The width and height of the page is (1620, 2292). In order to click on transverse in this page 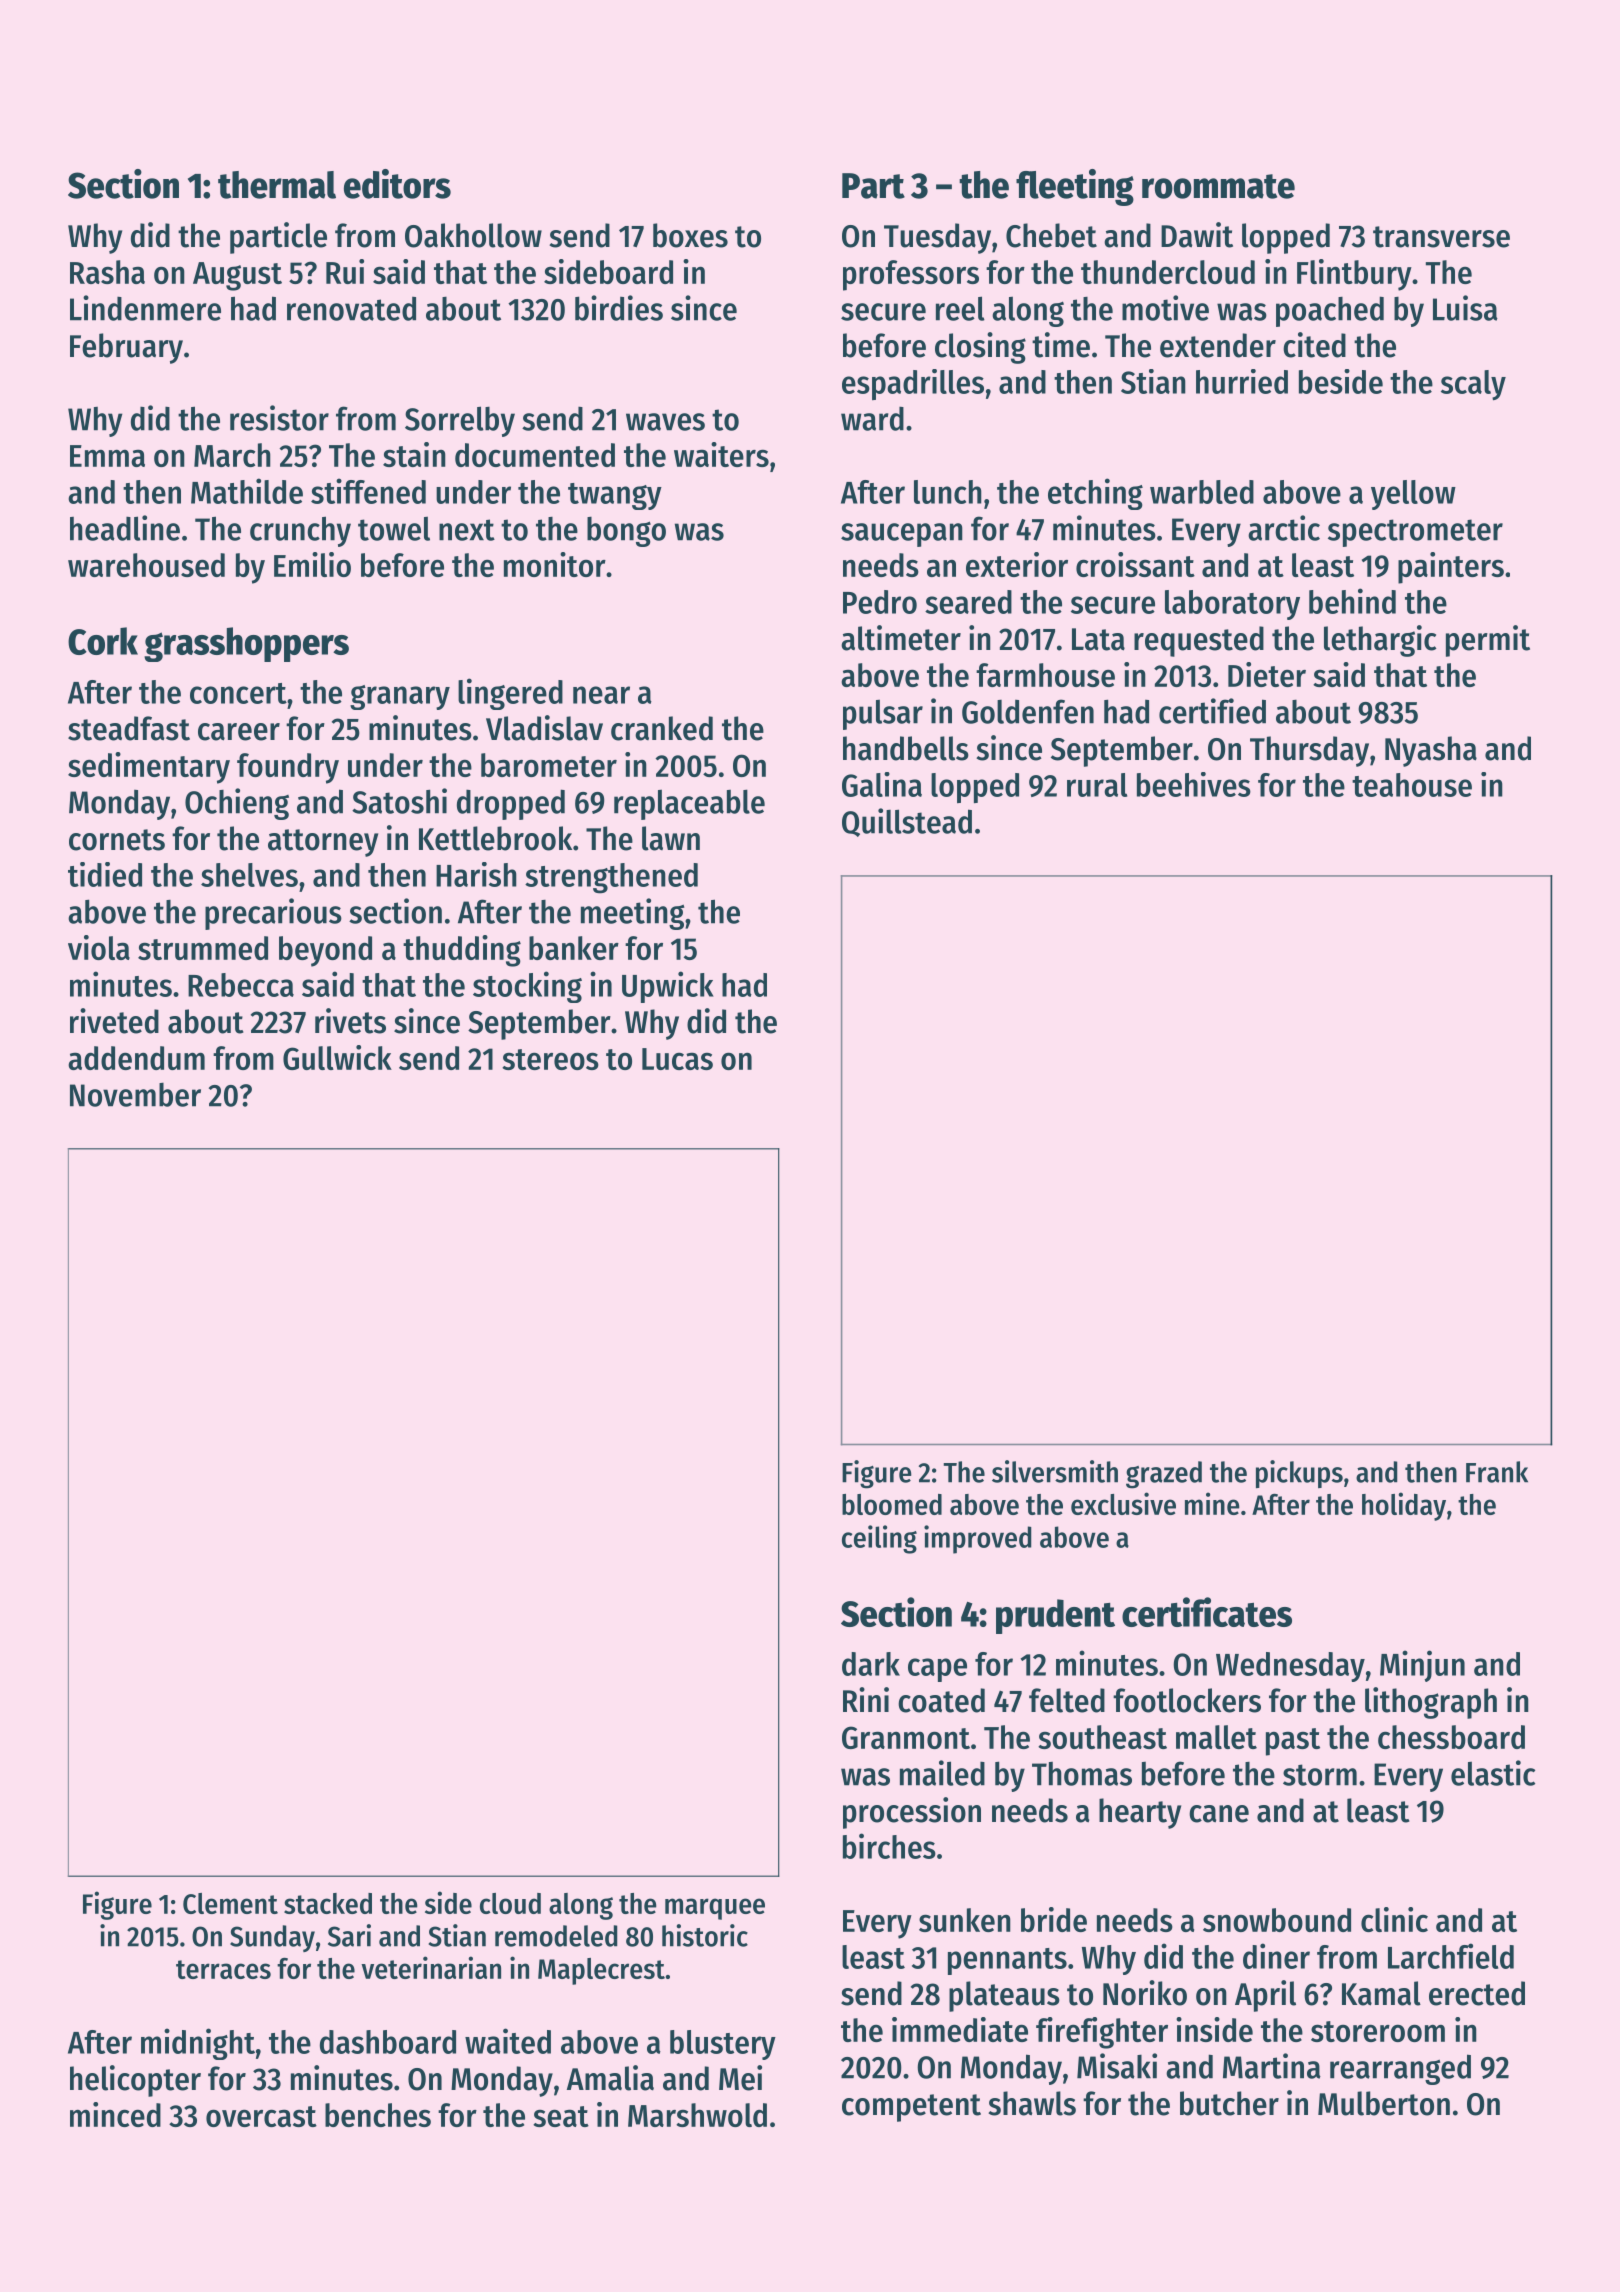, I will do `click(1441, 237)`.
